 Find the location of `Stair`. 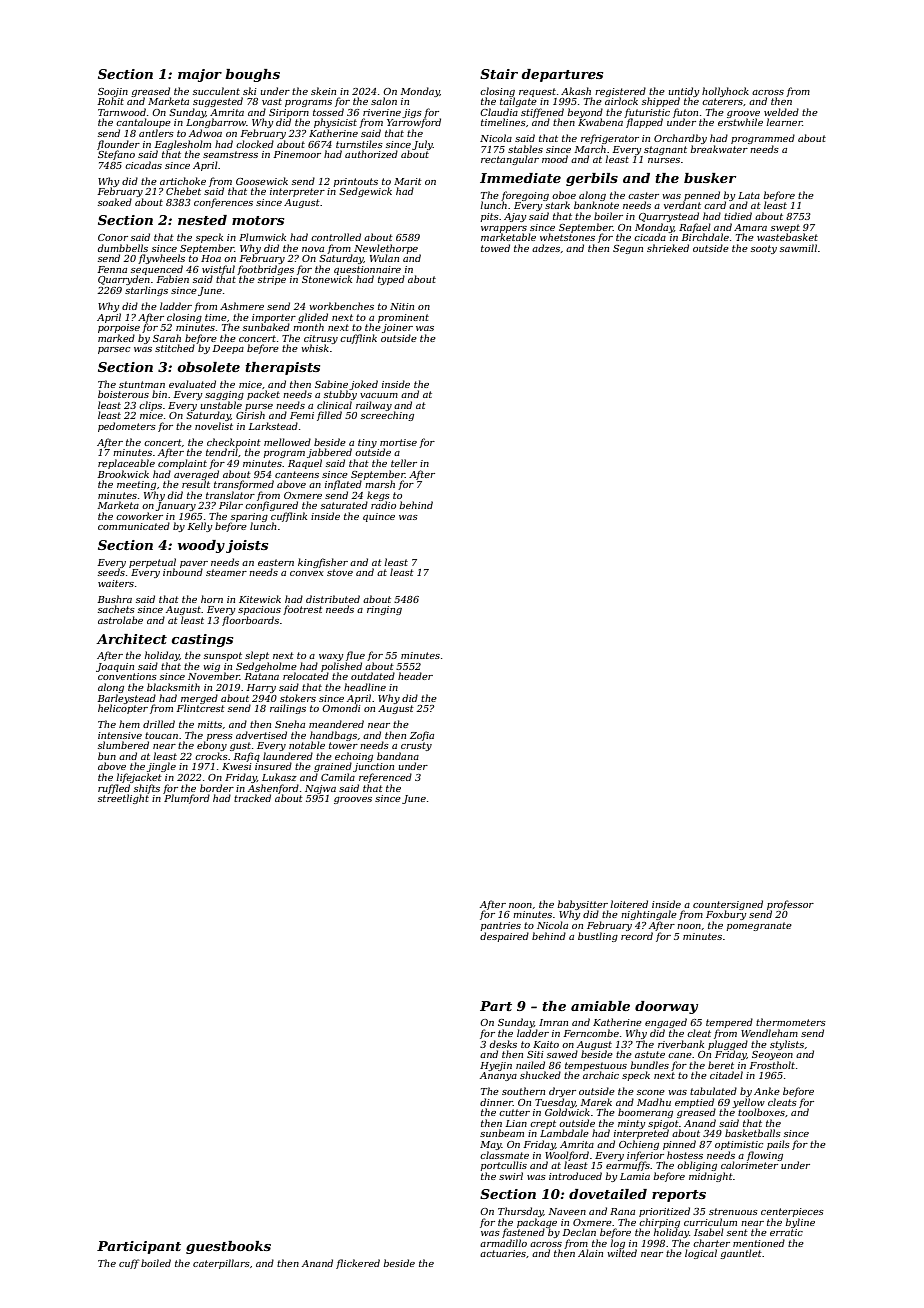

Stair is located at coordinates (499, 74).
